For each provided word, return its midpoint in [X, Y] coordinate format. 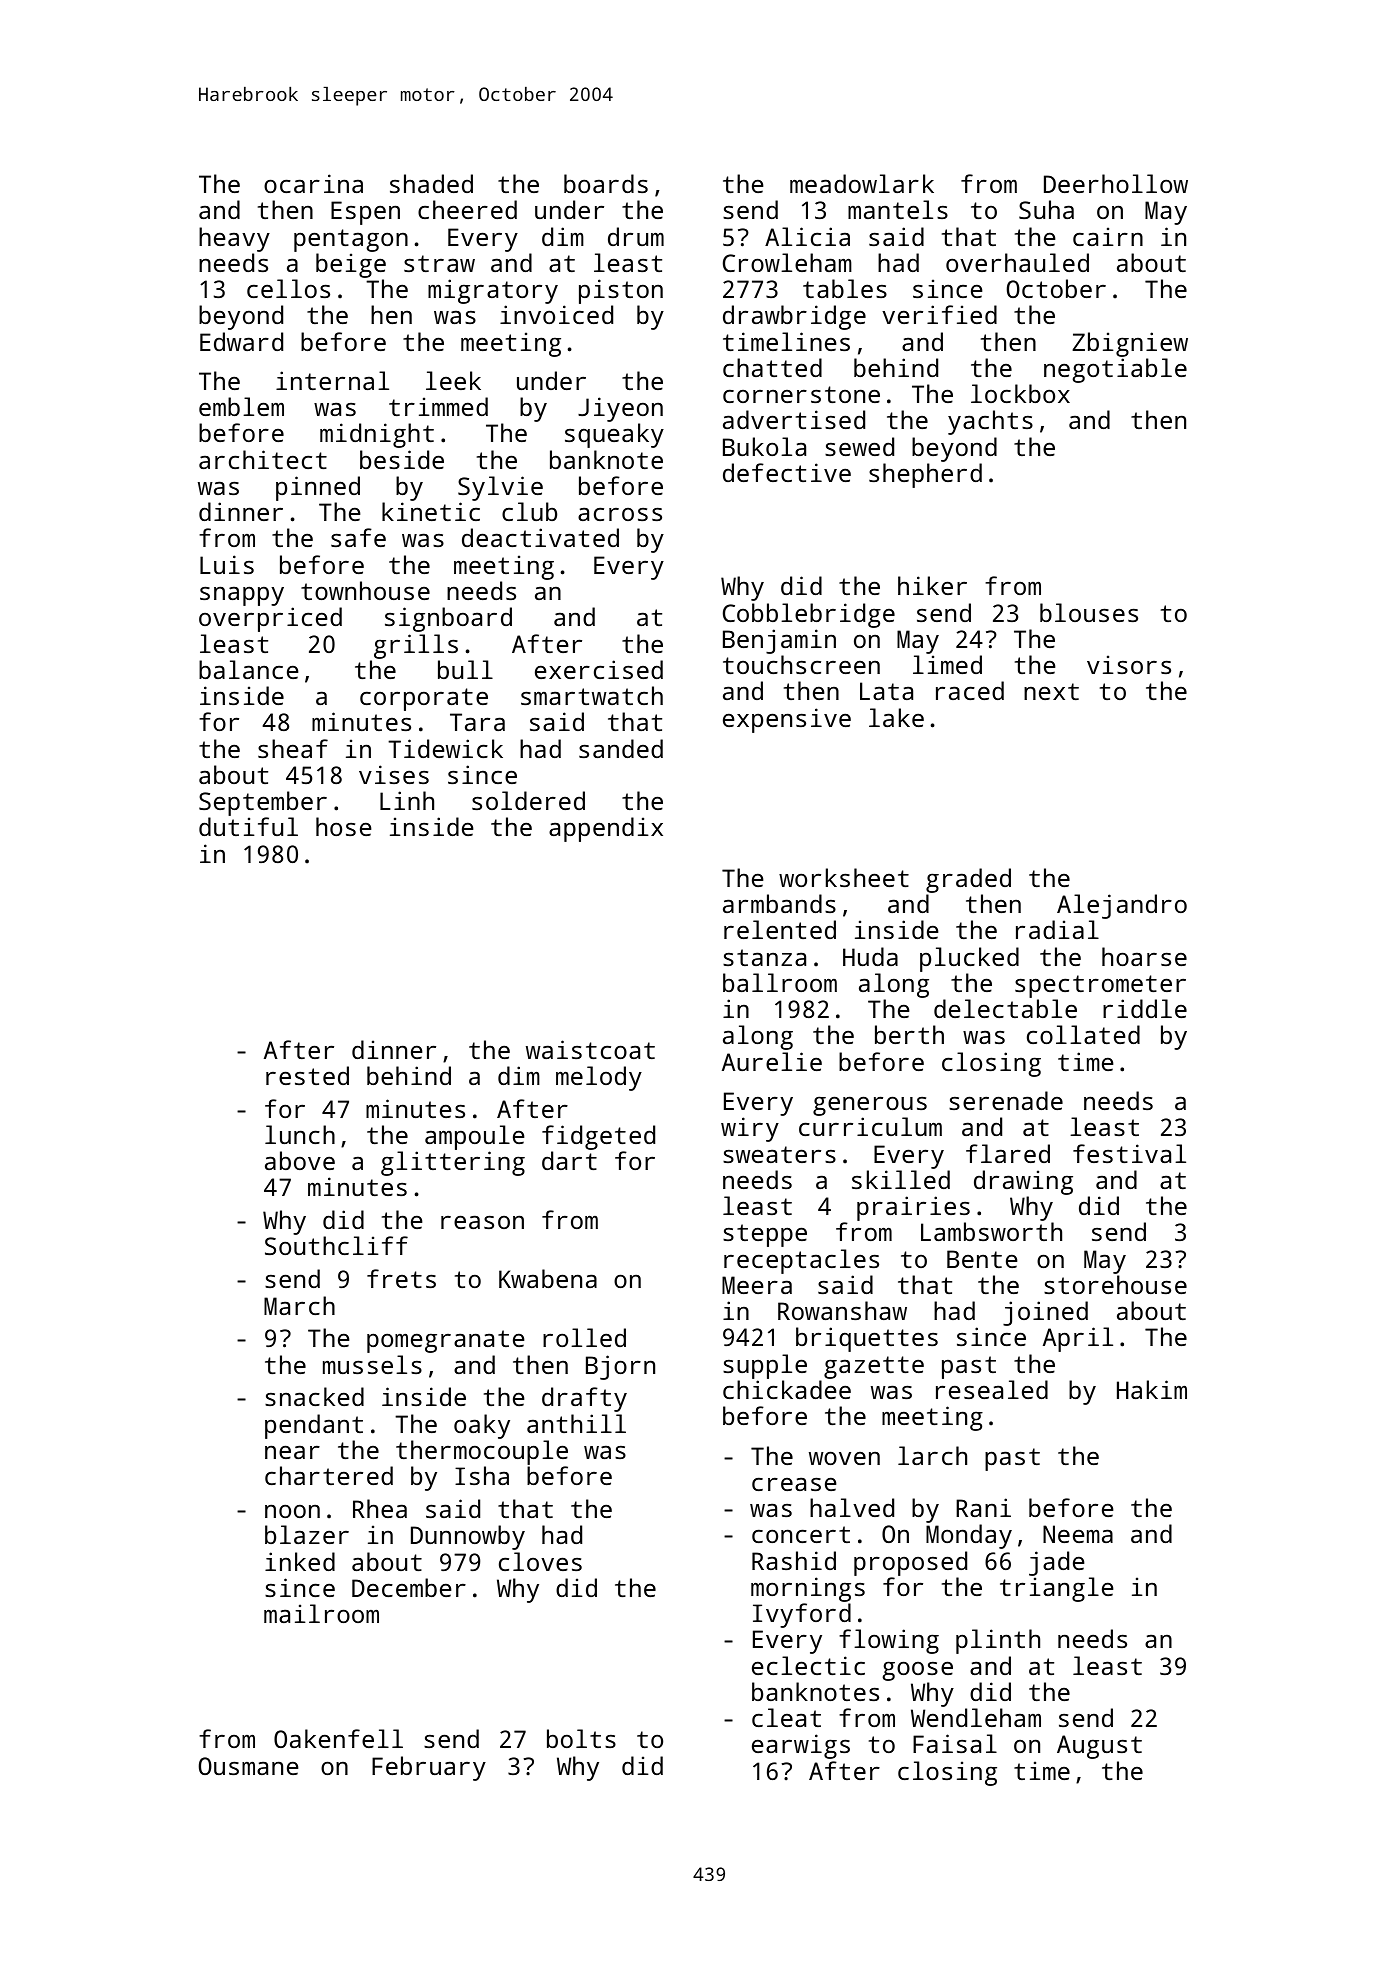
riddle [1145, 1008]
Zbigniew [1130, 344]
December [409, 1587]
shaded [431, 183]
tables [845, 288]
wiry [750, 1129]
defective [787, 472]
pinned [318, 488]
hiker [932, 585]
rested [307, 1075]
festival [1129, 1153]
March [299, 1305]
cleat [786, 1717]
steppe [765, 1235]
